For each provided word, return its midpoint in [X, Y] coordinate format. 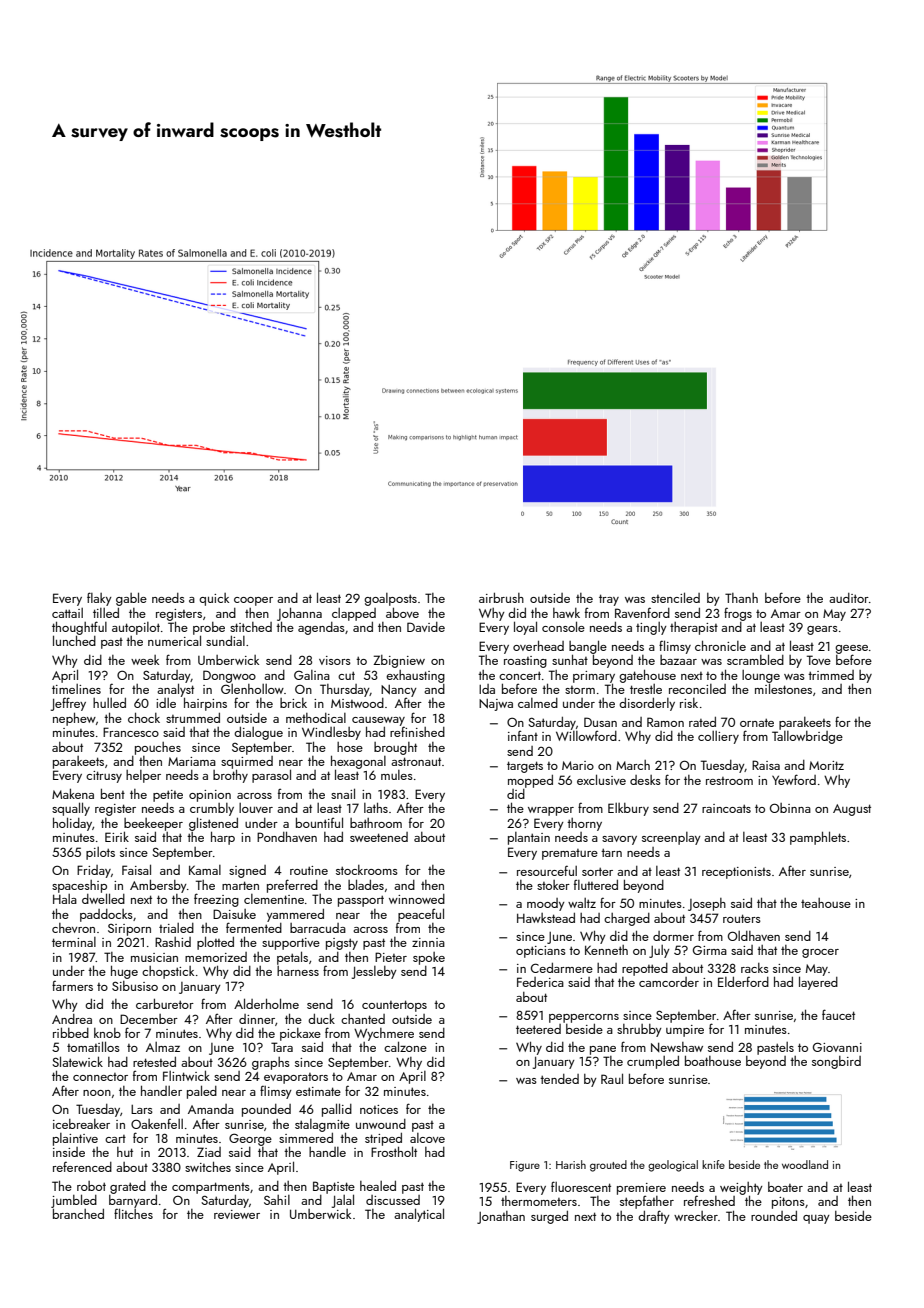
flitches [133, 1213]
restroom [729, 781]
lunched [74, 641]
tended [559, 1079]
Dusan [600, 722]
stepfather [647, 1202]
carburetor [165, 1004]
